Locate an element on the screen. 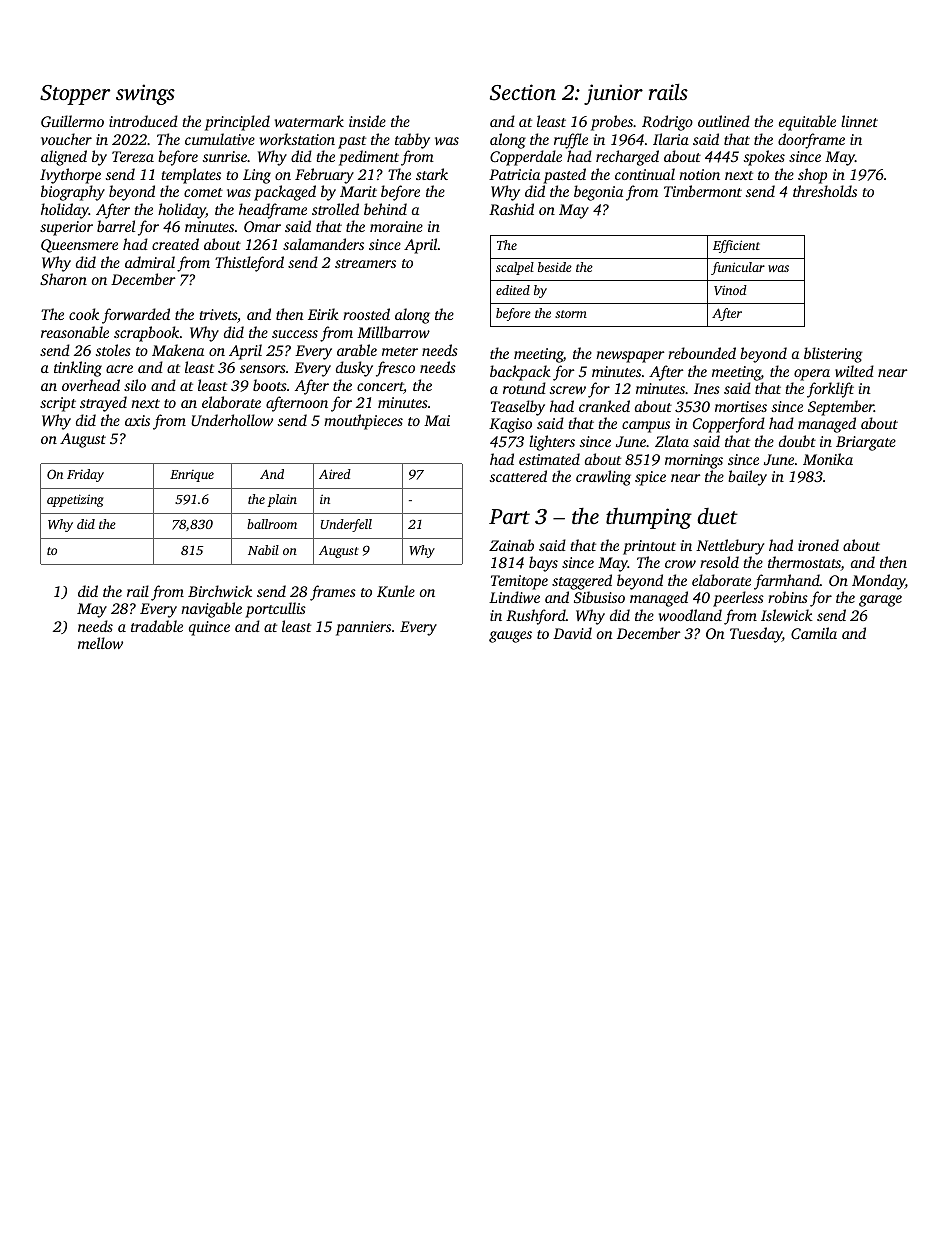 The image size is (952, 1233). tabby is located at coordinates (412, 141).
